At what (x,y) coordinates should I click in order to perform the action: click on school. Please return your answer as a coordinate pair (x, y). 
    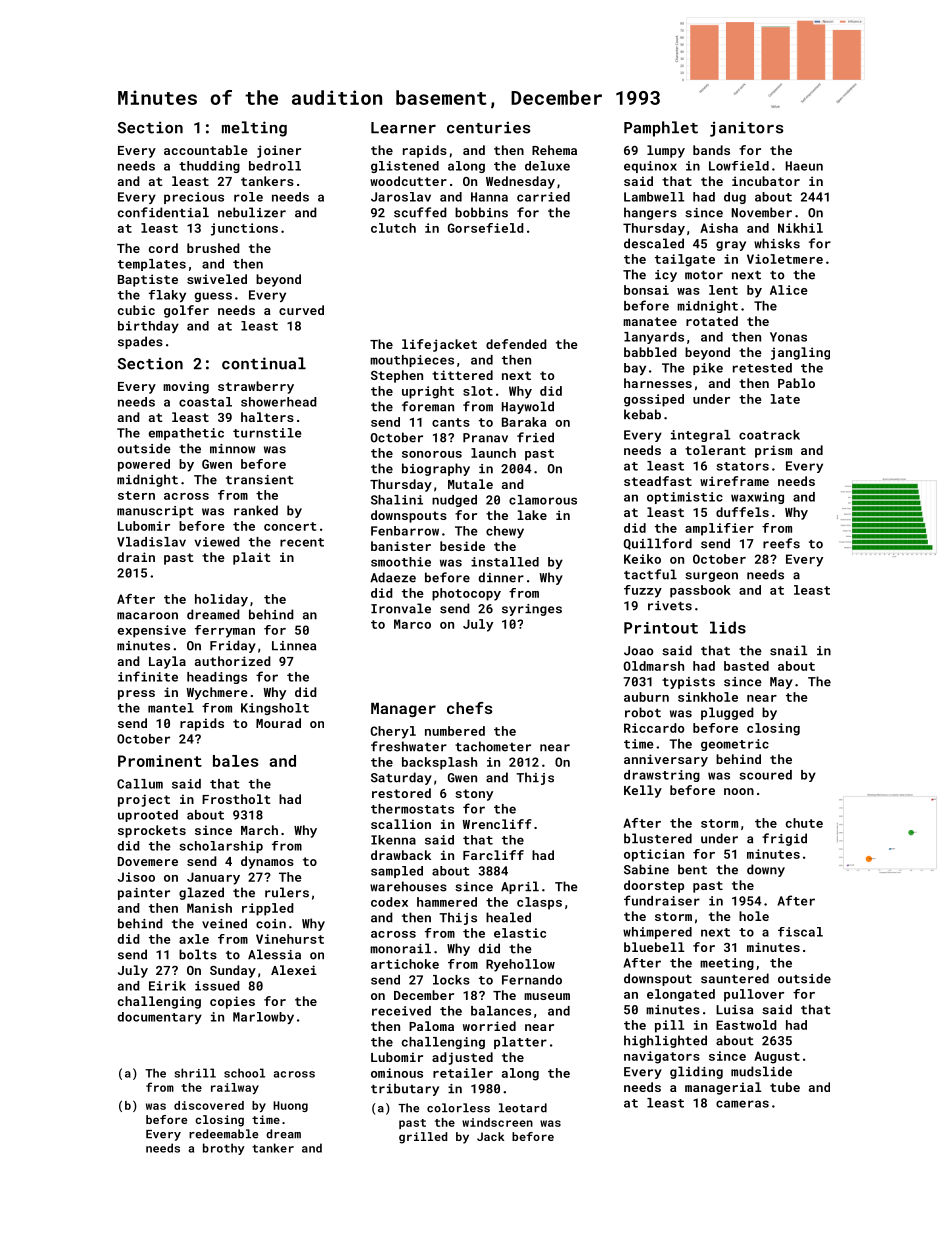
    Looking at the image, I should click on (244, 1073).
